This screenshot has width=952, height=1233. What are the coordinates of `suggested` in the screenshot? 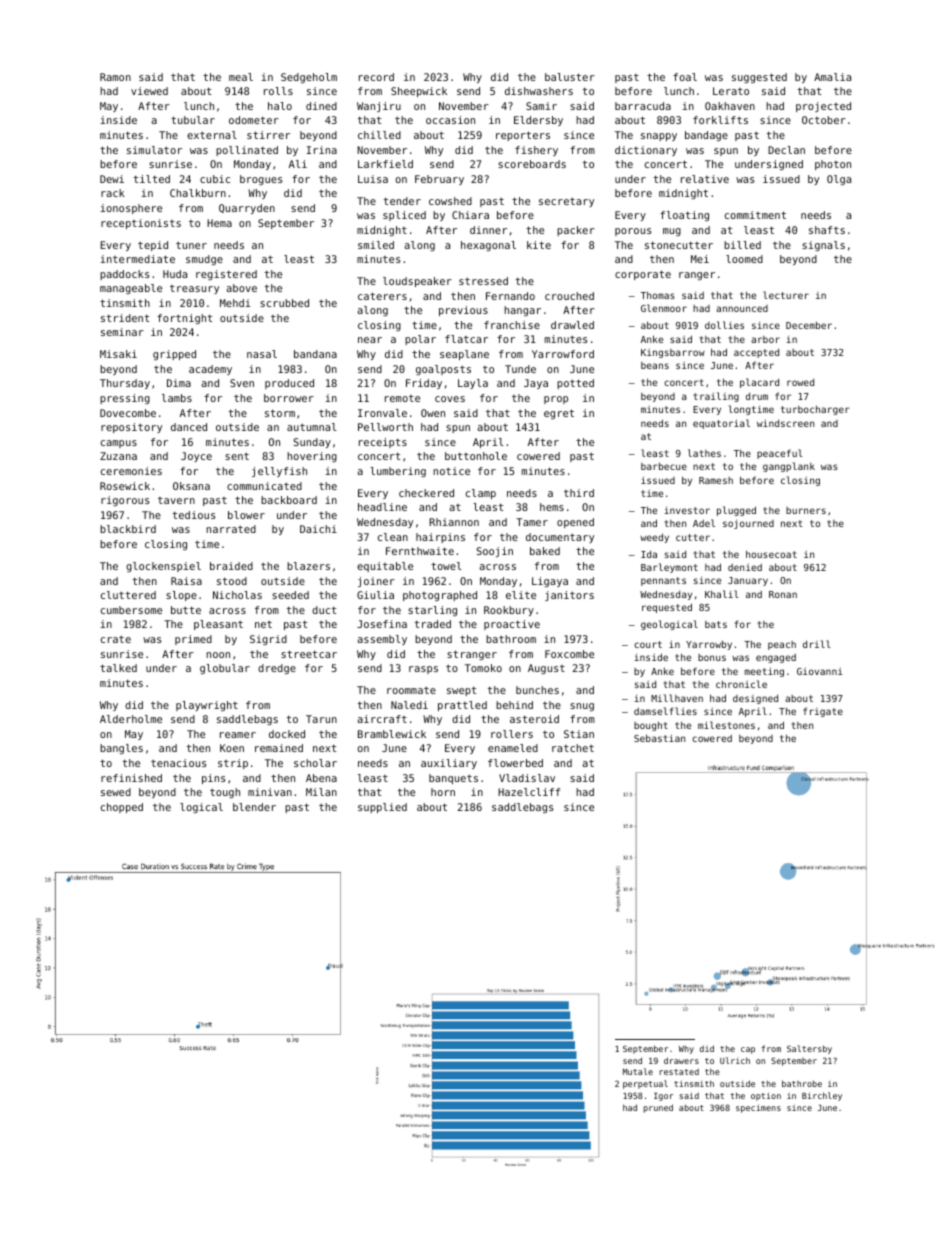 It's located at (759, 78).
